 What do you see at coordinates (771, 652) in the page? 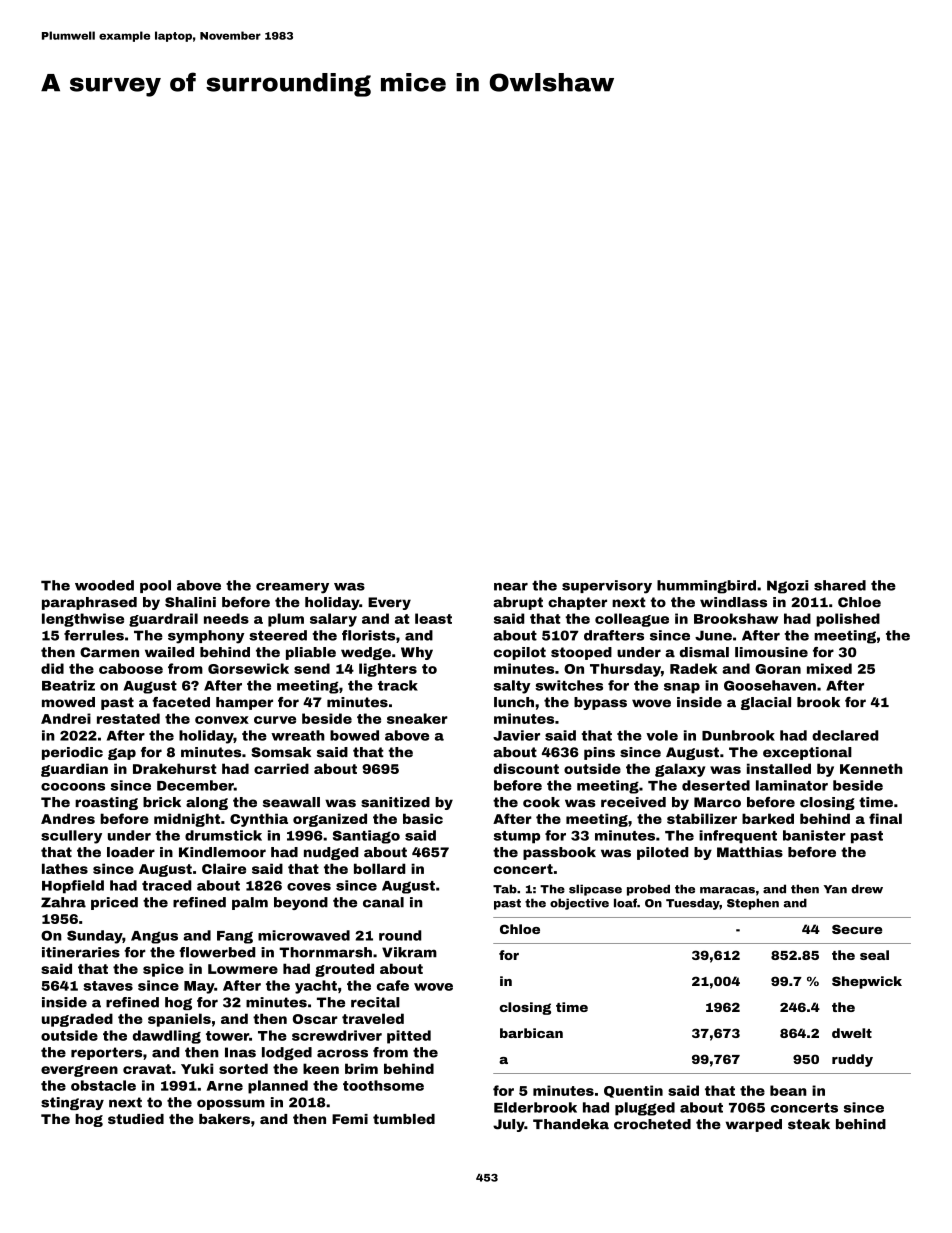
I see `limousine` at bounding box center [771, 652].
